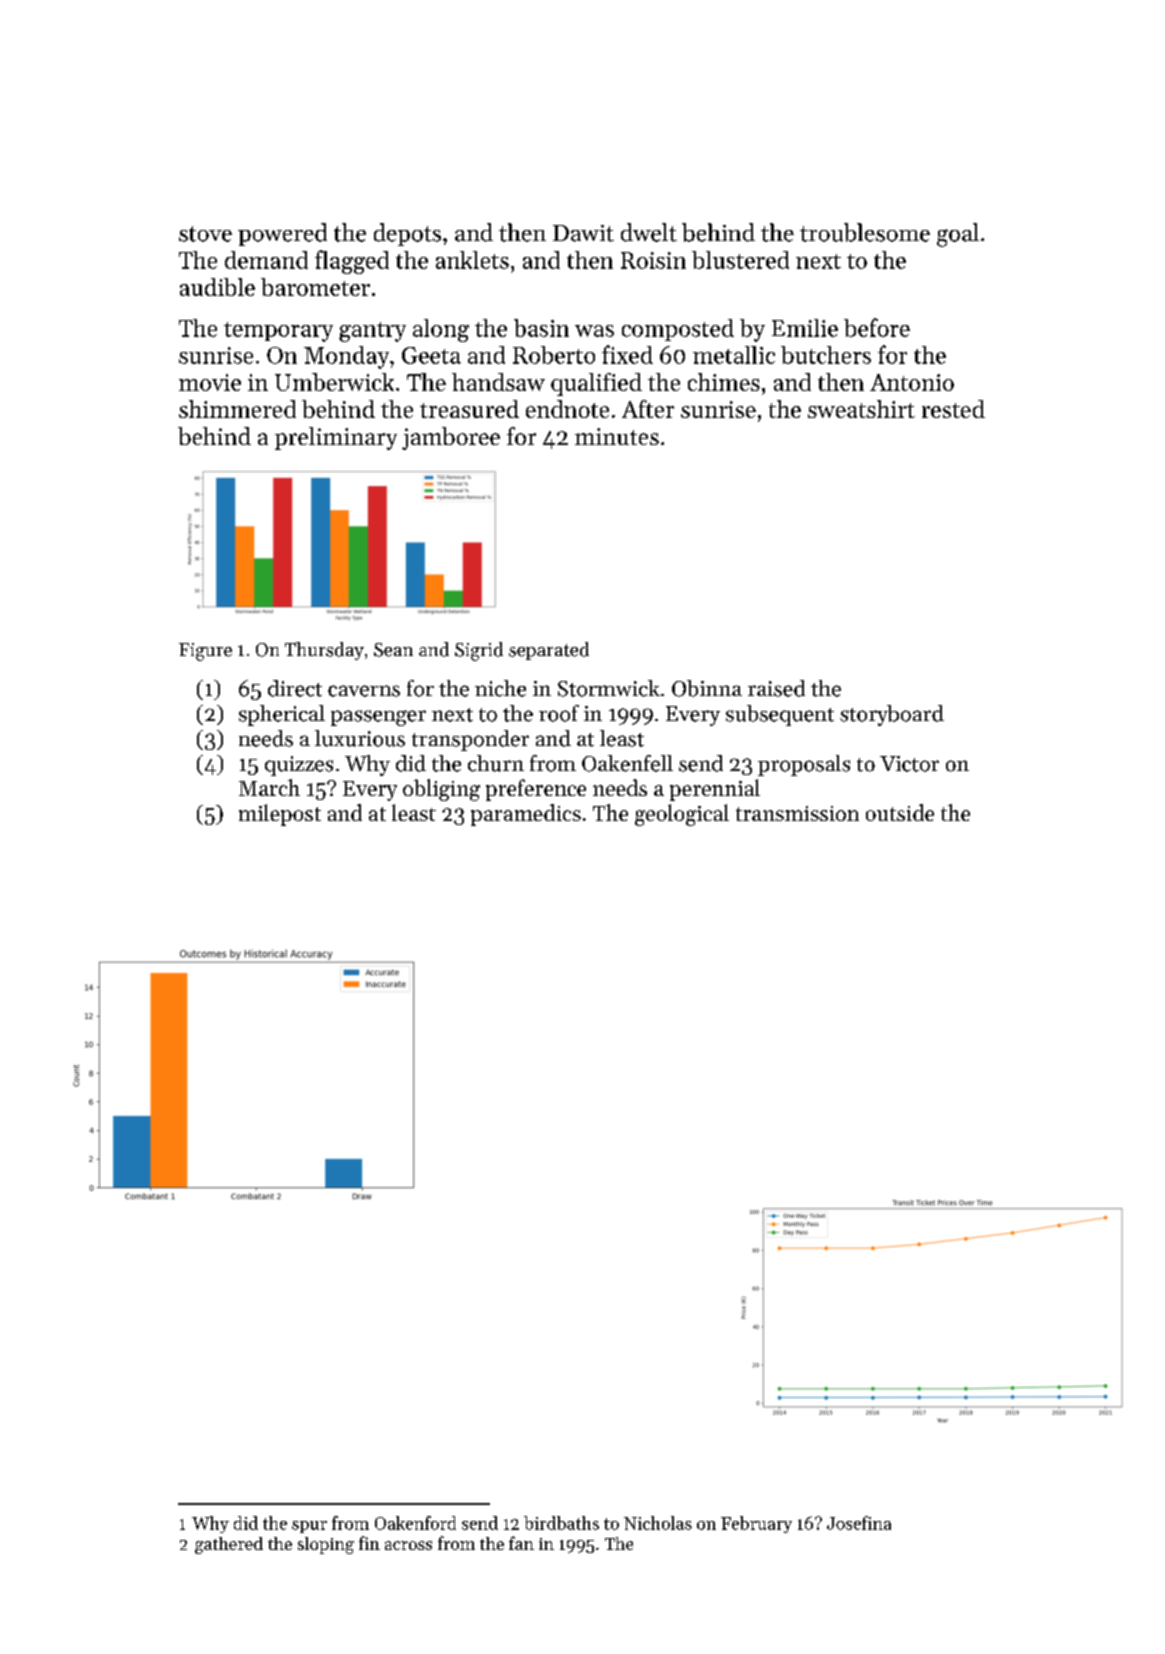 This page has width=1165, height=1654. What do you see at coordinates (282, 715) in the page?
I see `spherical` at bounding box center [282, 715].
